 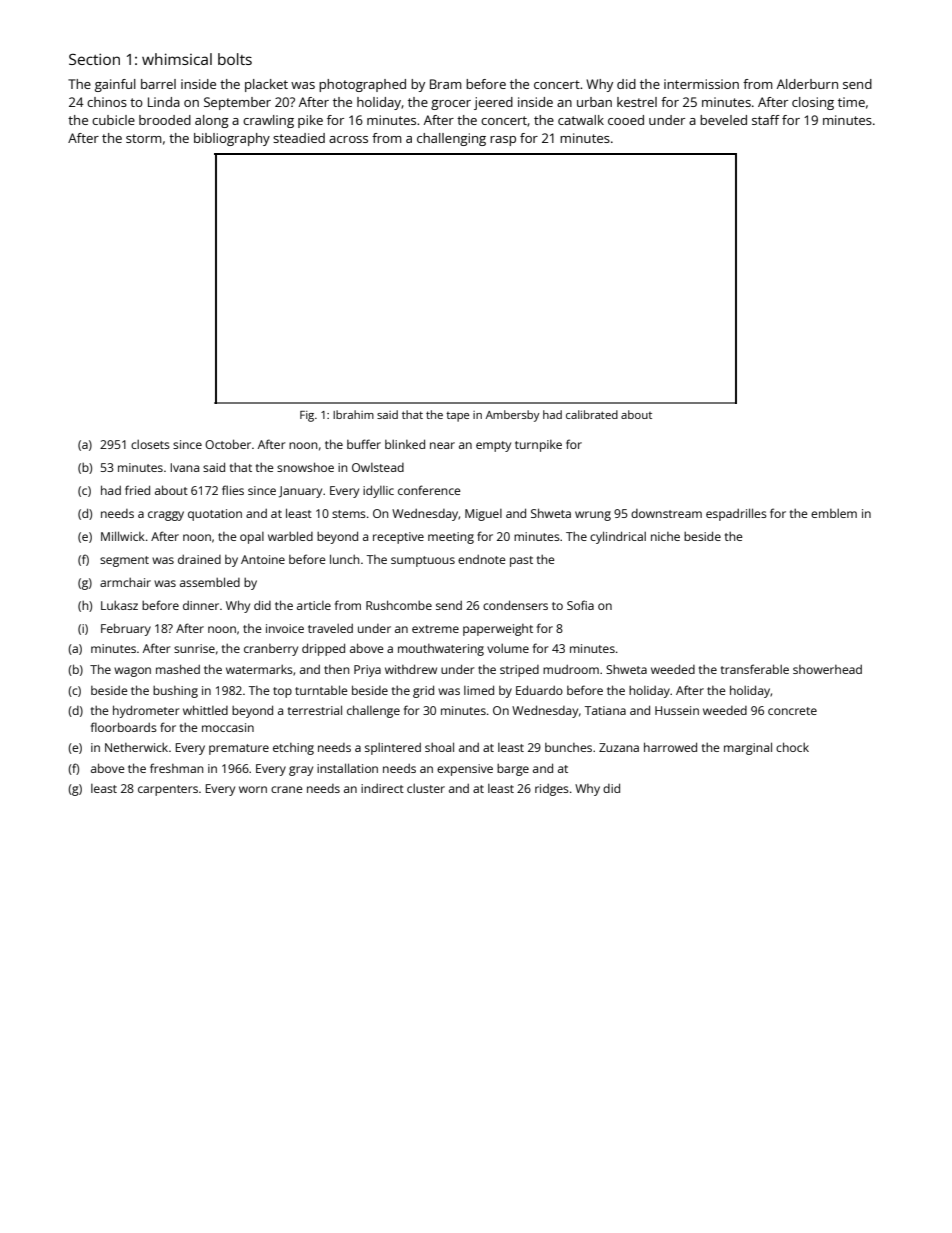 I want to click on tape, so click(x=457, y=417).
